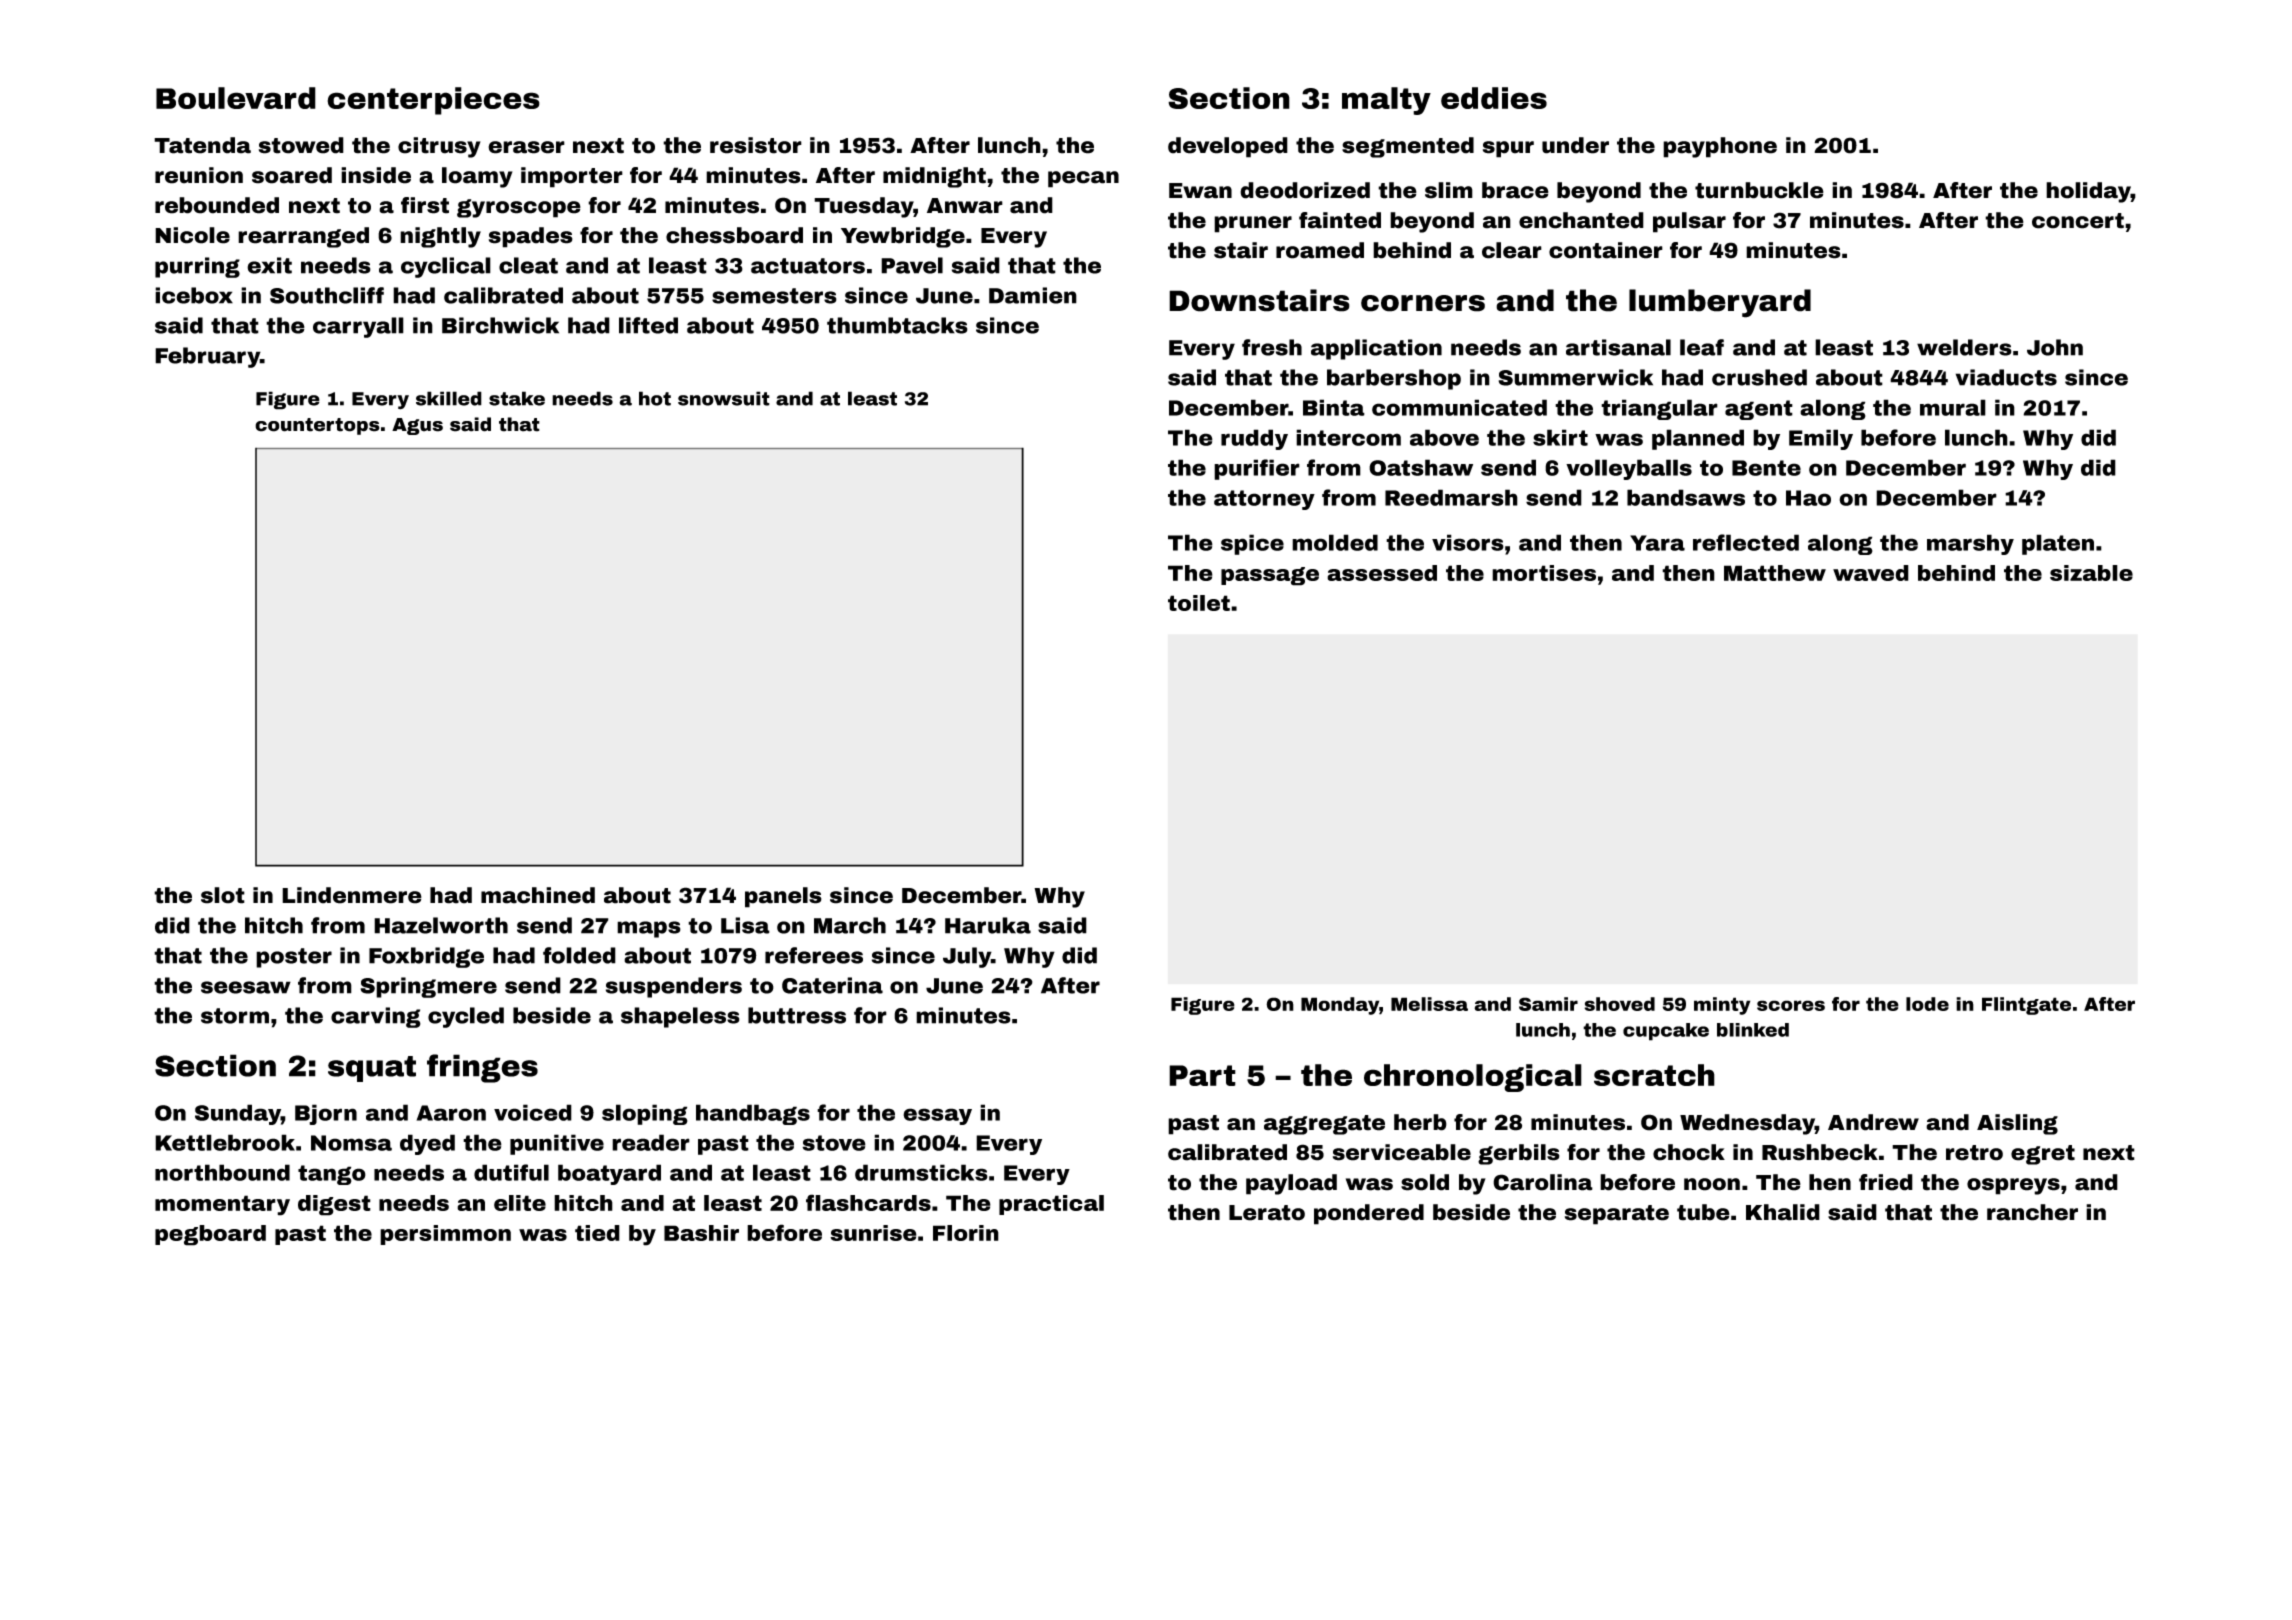 The width and height of the screenshot is (2292, 1620). What do you see at coordinates (236, 98) in the screenshot?
I see `Boulevard` at bounding box center [236, 98].
